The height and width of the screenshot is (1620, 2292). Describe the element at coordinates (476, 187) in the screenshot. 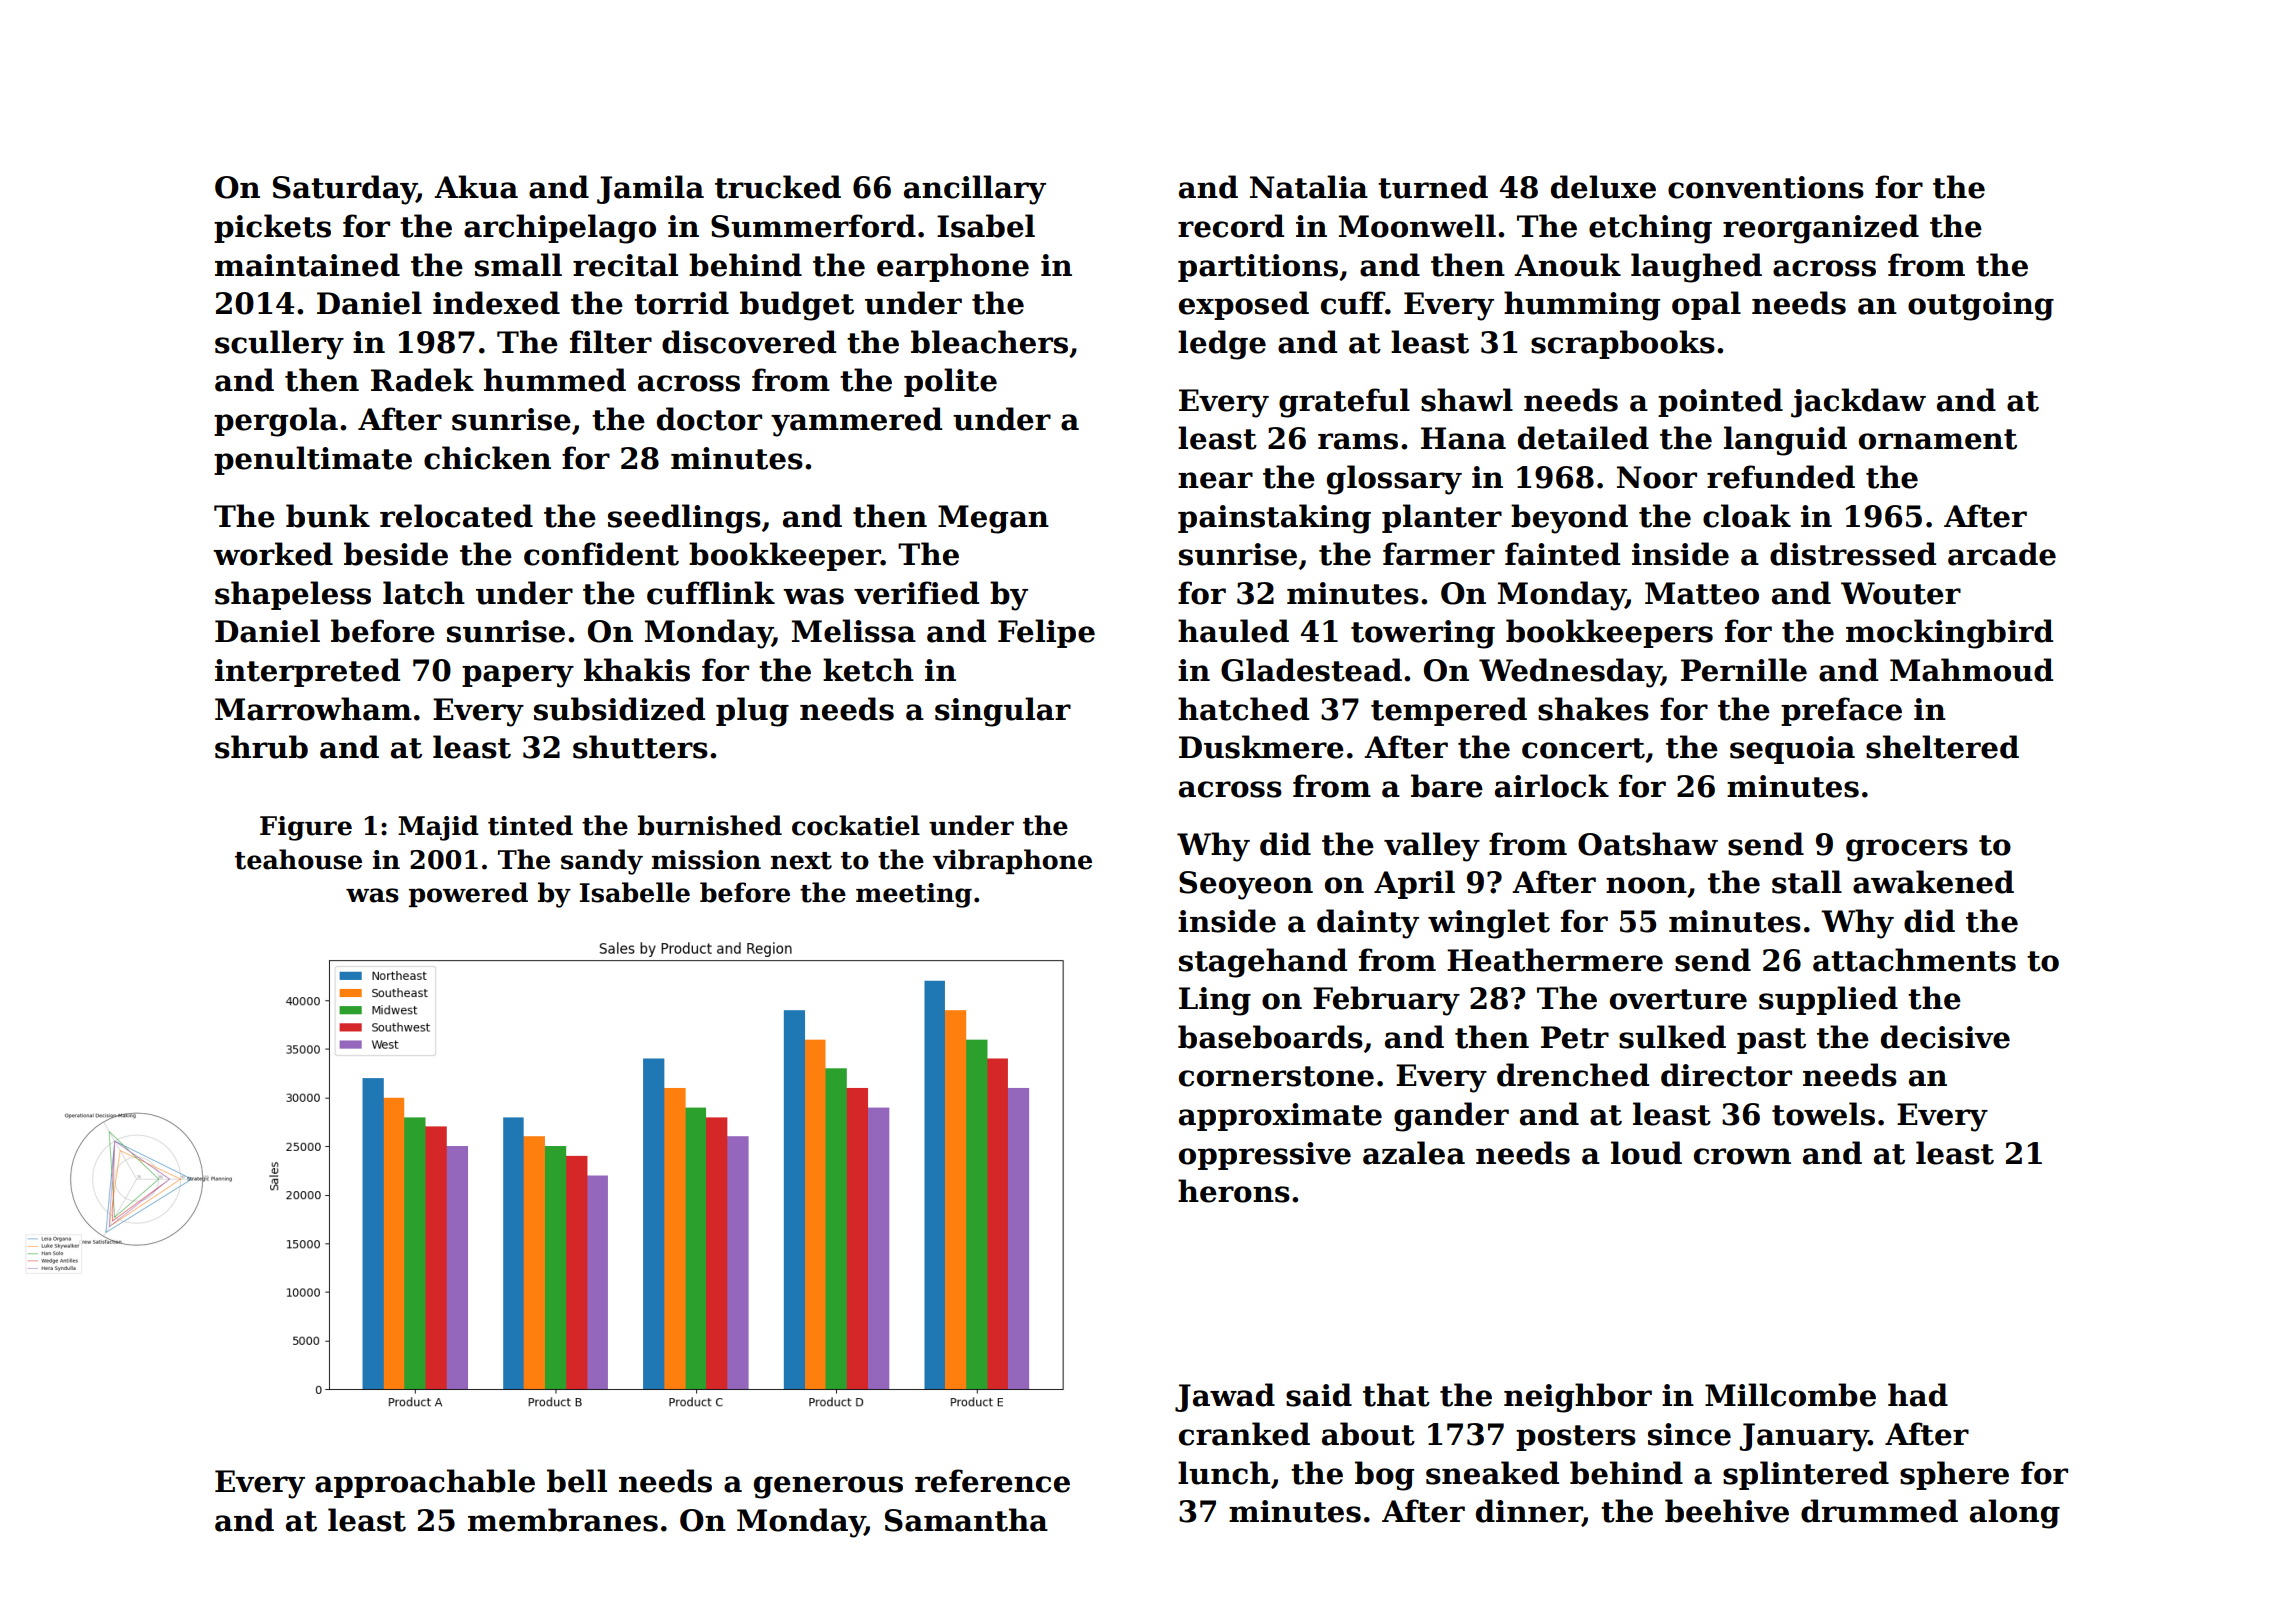

I see `Akua` at that location.
